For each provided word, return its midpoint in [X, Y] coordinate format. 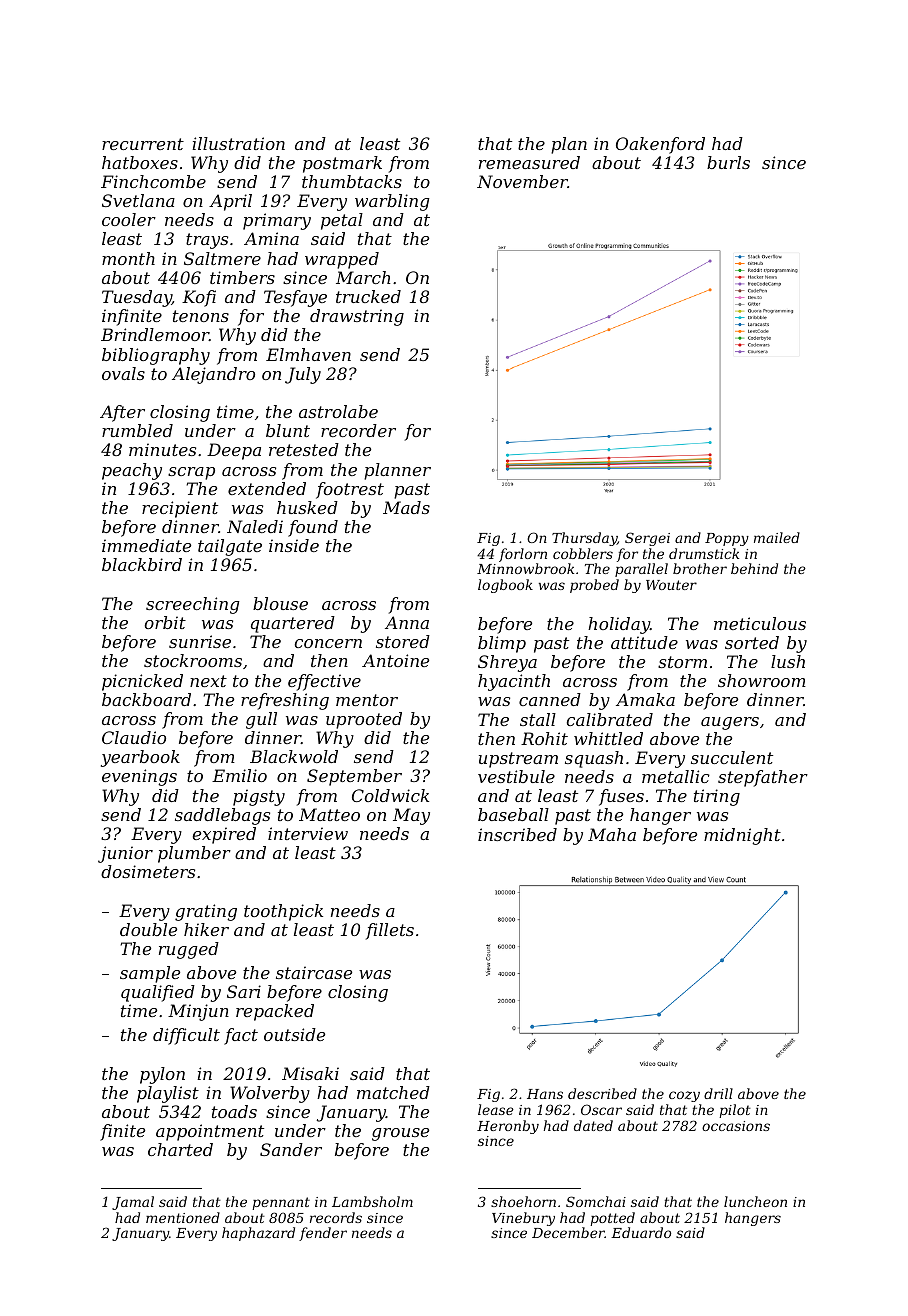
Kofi [199, 298]
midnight [742, 836]
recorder [358, 430]
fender [323, 1234]
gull [261, 720]
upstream [518, 760]
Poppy [727, 539]
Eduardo [641, 1232]
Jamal [133, 1203]
